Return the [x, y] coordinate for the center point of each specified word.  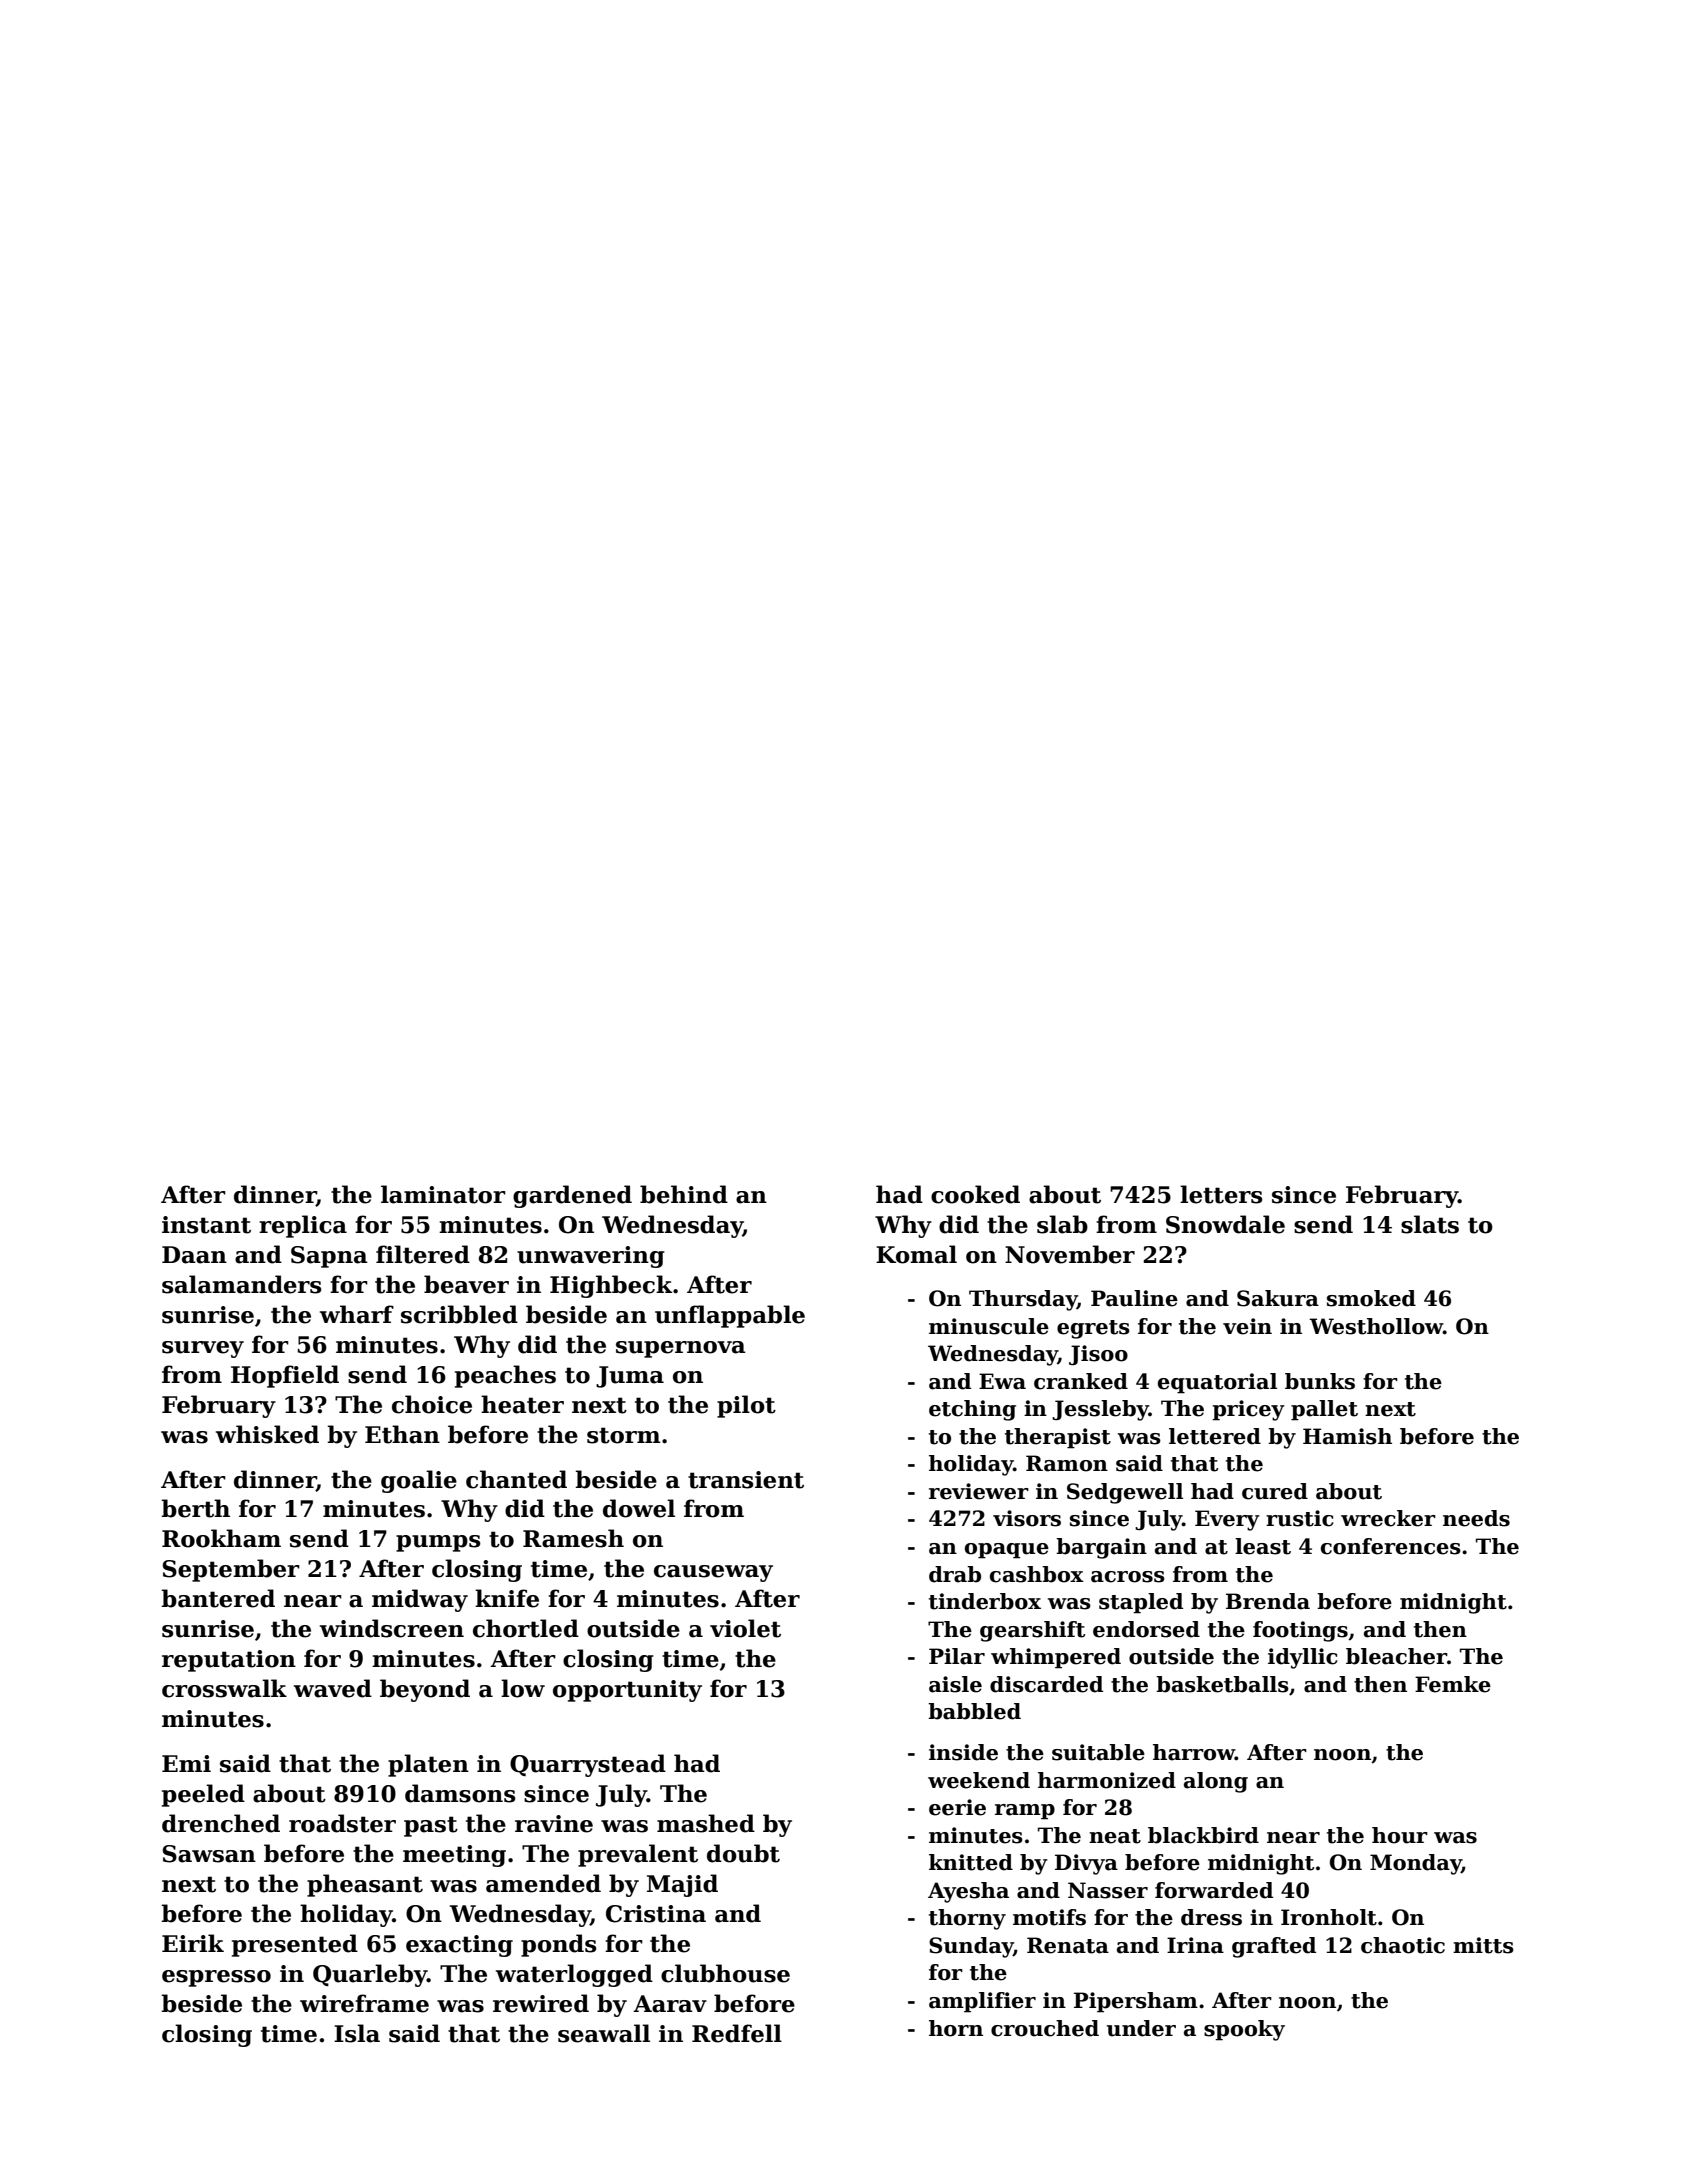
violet [745, 1628]
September [231, 1570]
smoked [1371, 1298]
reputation [229, 1661]
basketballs [1222, 1684]
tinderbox [985, 1601]
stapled [1141, 1603]
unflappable [730, 1316]
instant [206, 1225]
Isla [357, 2033]
